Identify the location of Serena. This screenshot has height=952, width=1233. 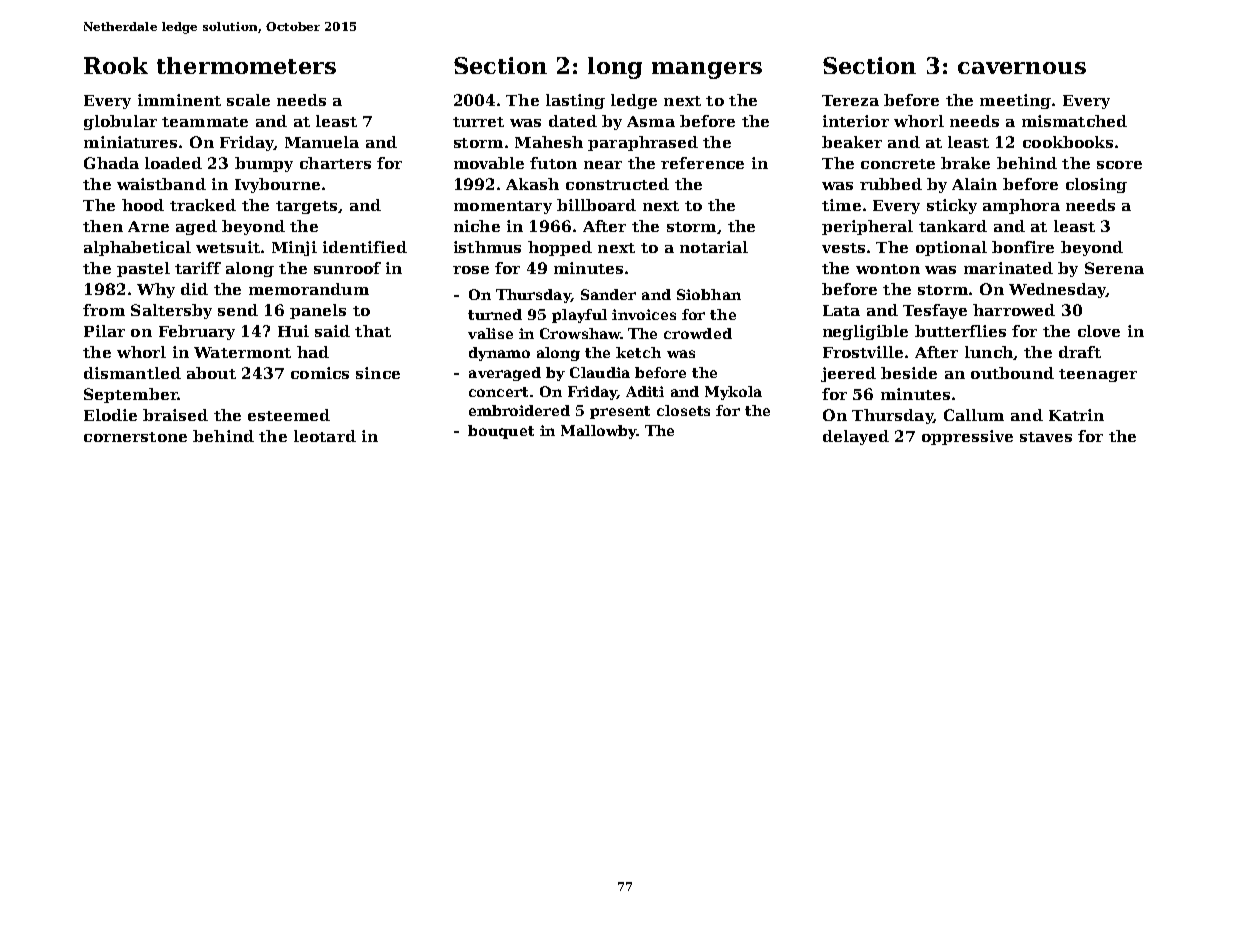
(1114, 268).
